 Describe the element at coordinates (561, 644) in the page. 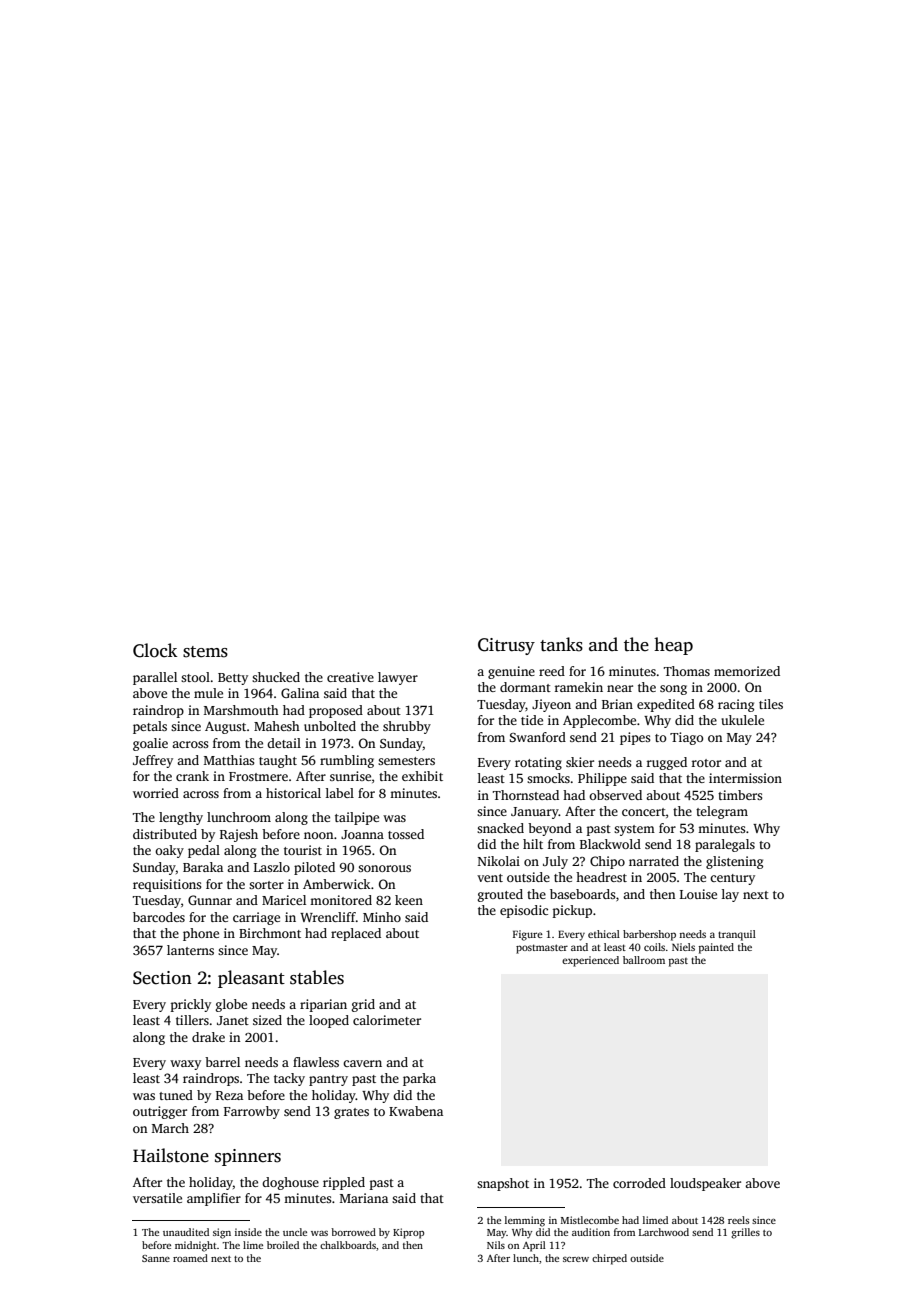

I see `tanks` at that location.
